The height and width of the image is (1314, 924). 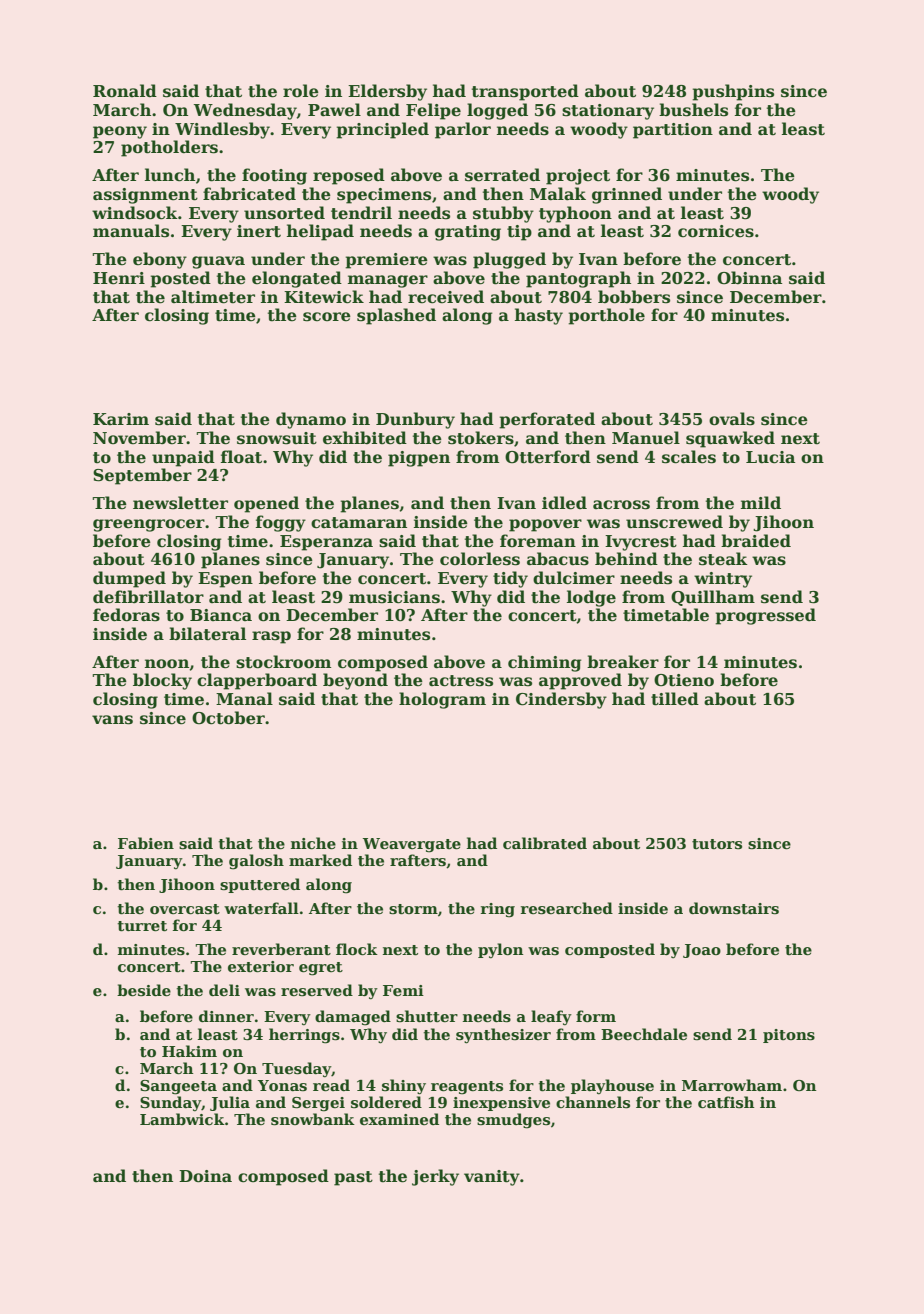 I want to click on Eldersby, so click(x=387, y=92).
